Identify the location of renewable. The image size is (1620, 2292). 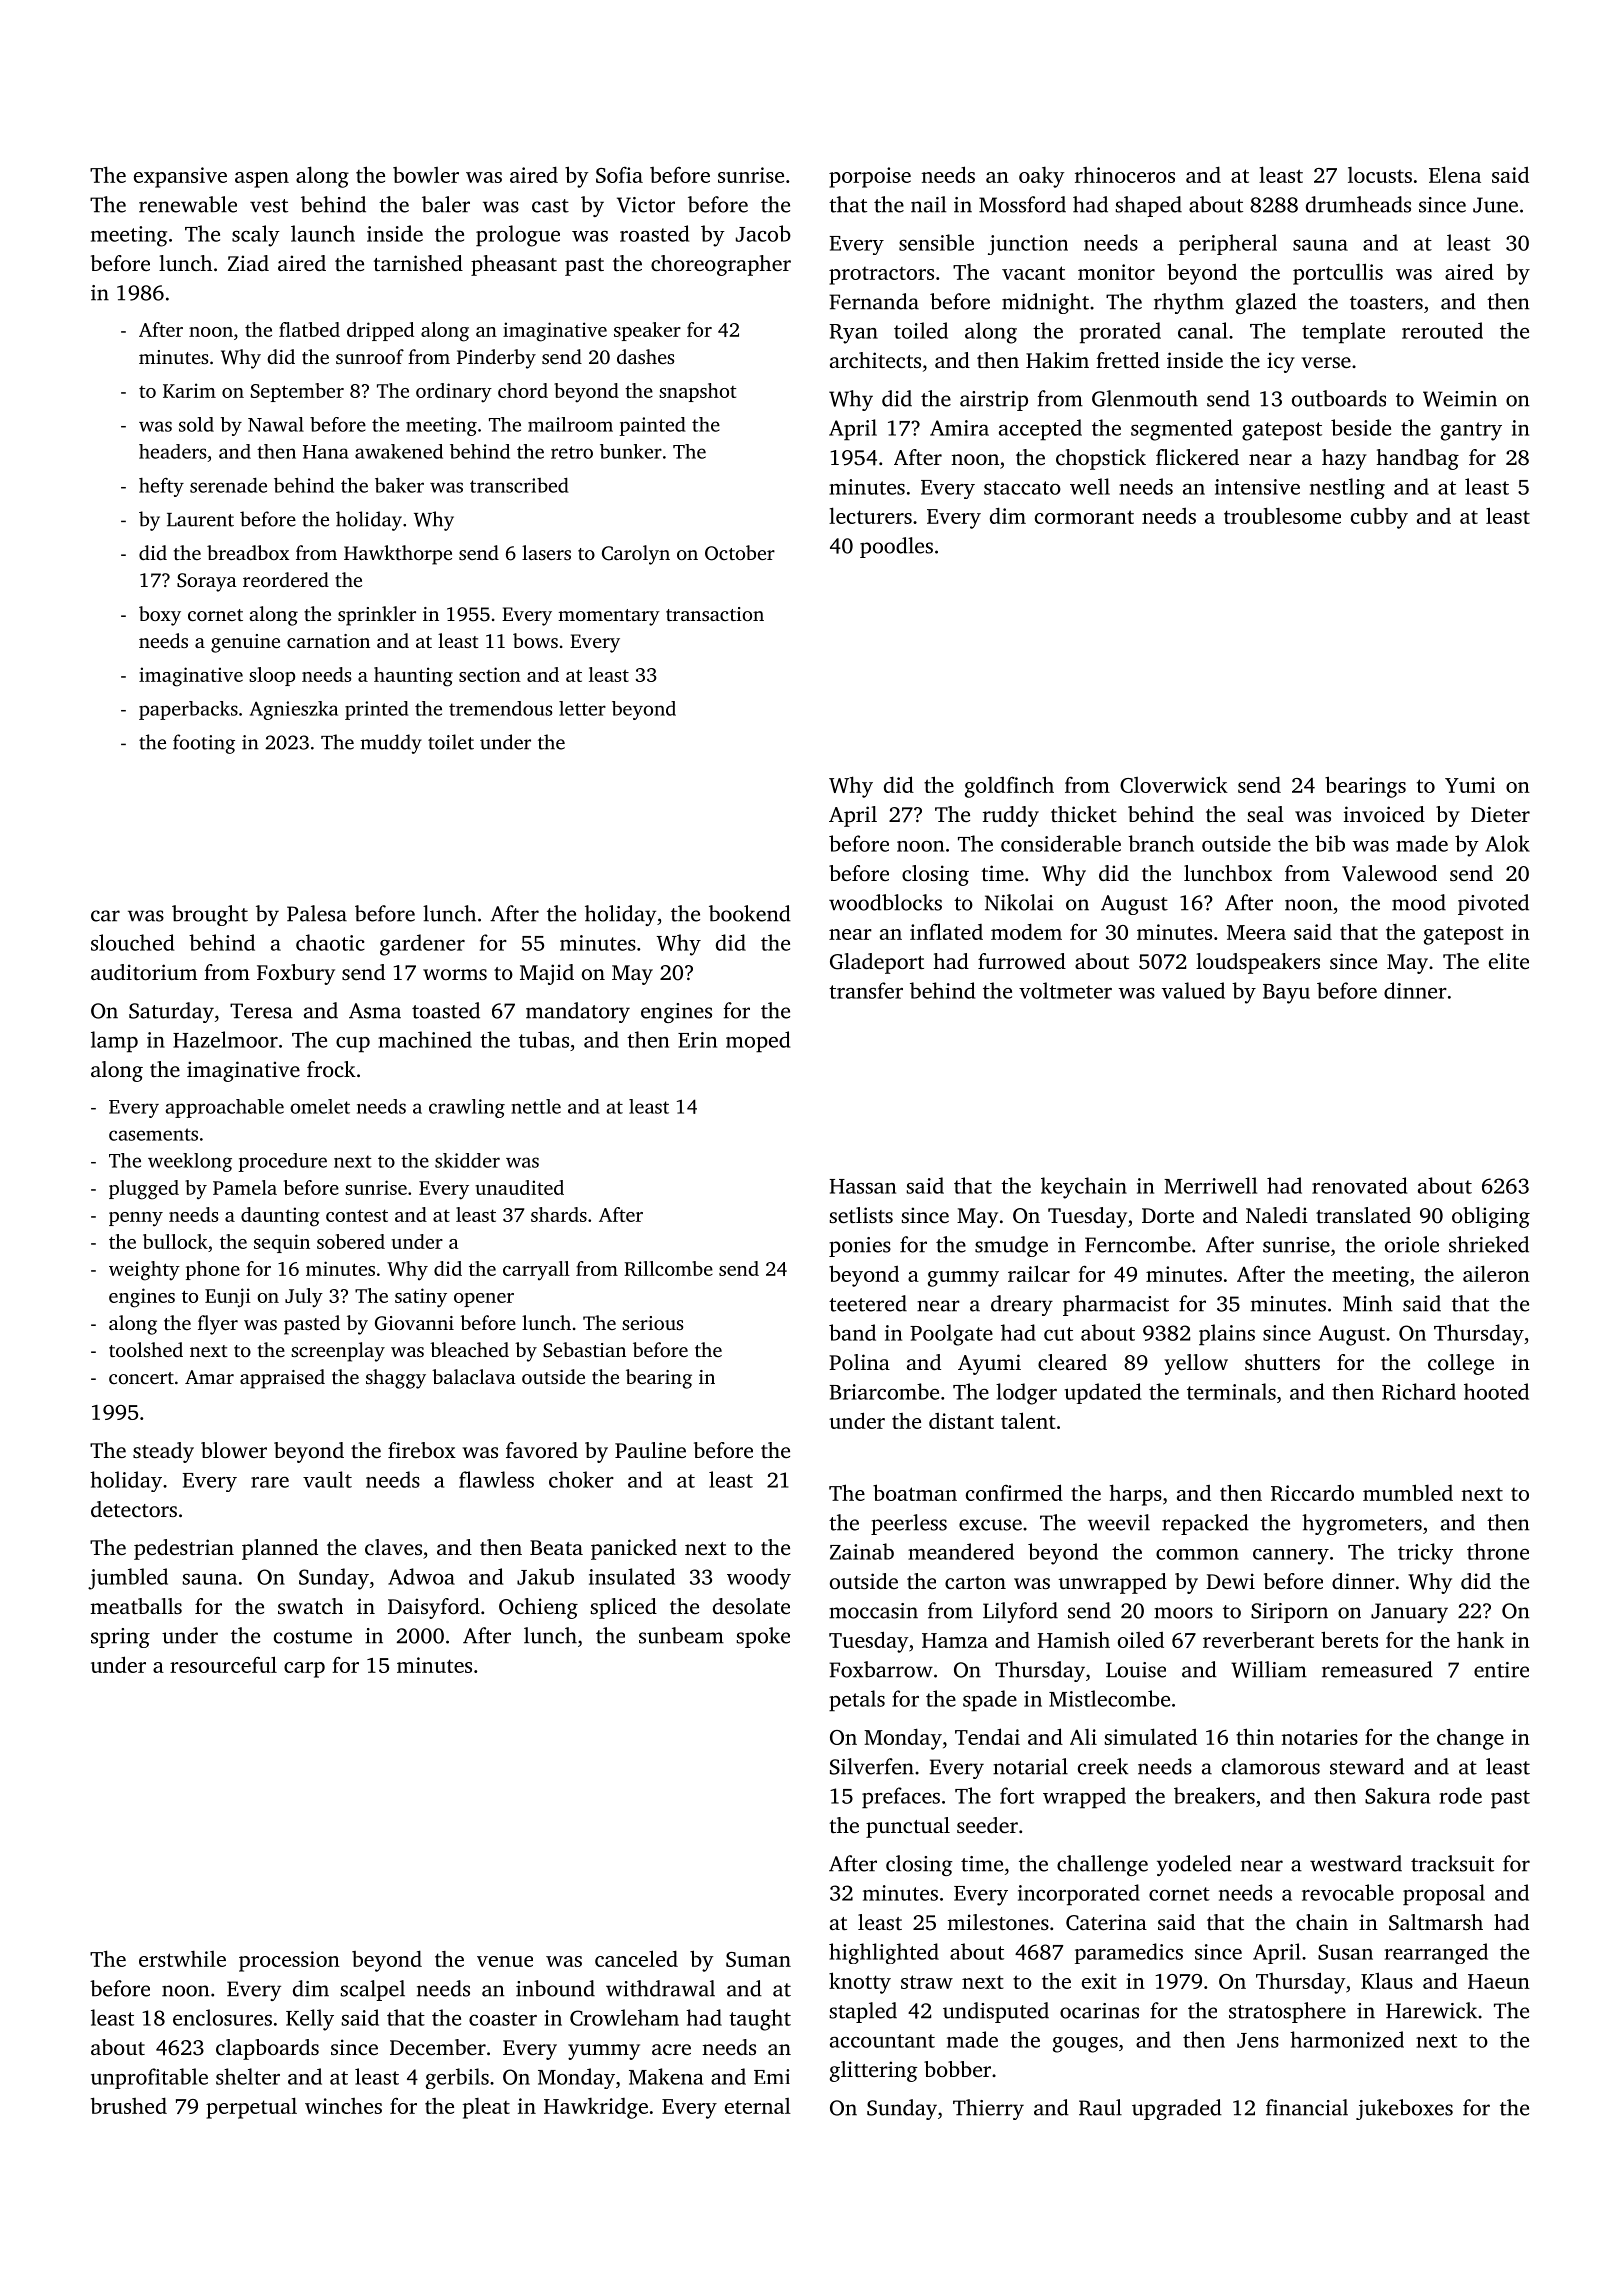
(188, 204).
